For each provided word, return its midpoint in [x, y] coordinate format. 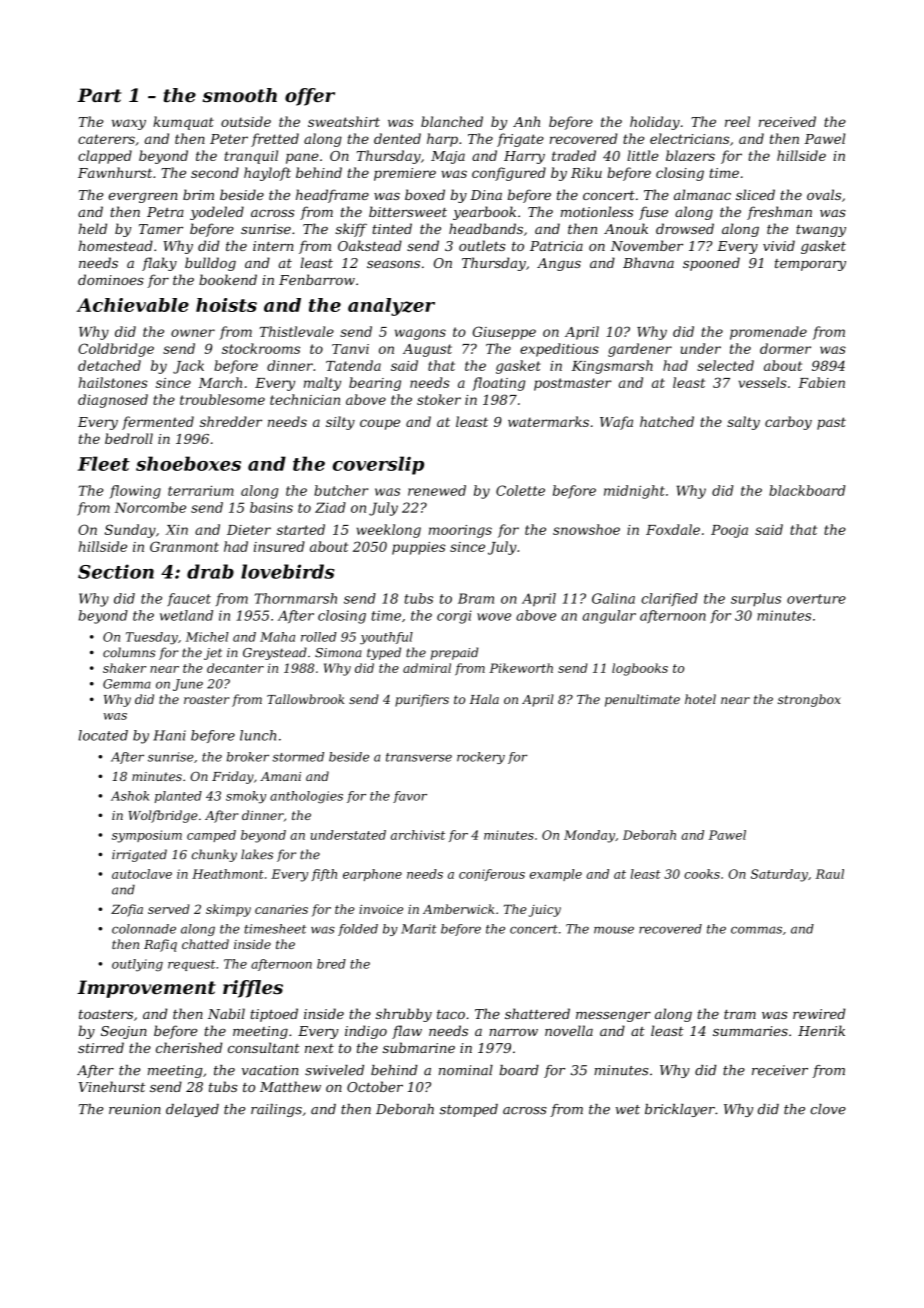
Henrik [821, 1030]
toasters [106, 1014]
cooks [702, 874]
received [787, 121]
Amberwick [459, 909]
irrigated [139, 855]
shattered [537, 1013]
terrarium [201, 490]
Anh [526, 121]
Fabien [821, 382]
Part [99, 95]
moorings [460, 531]
